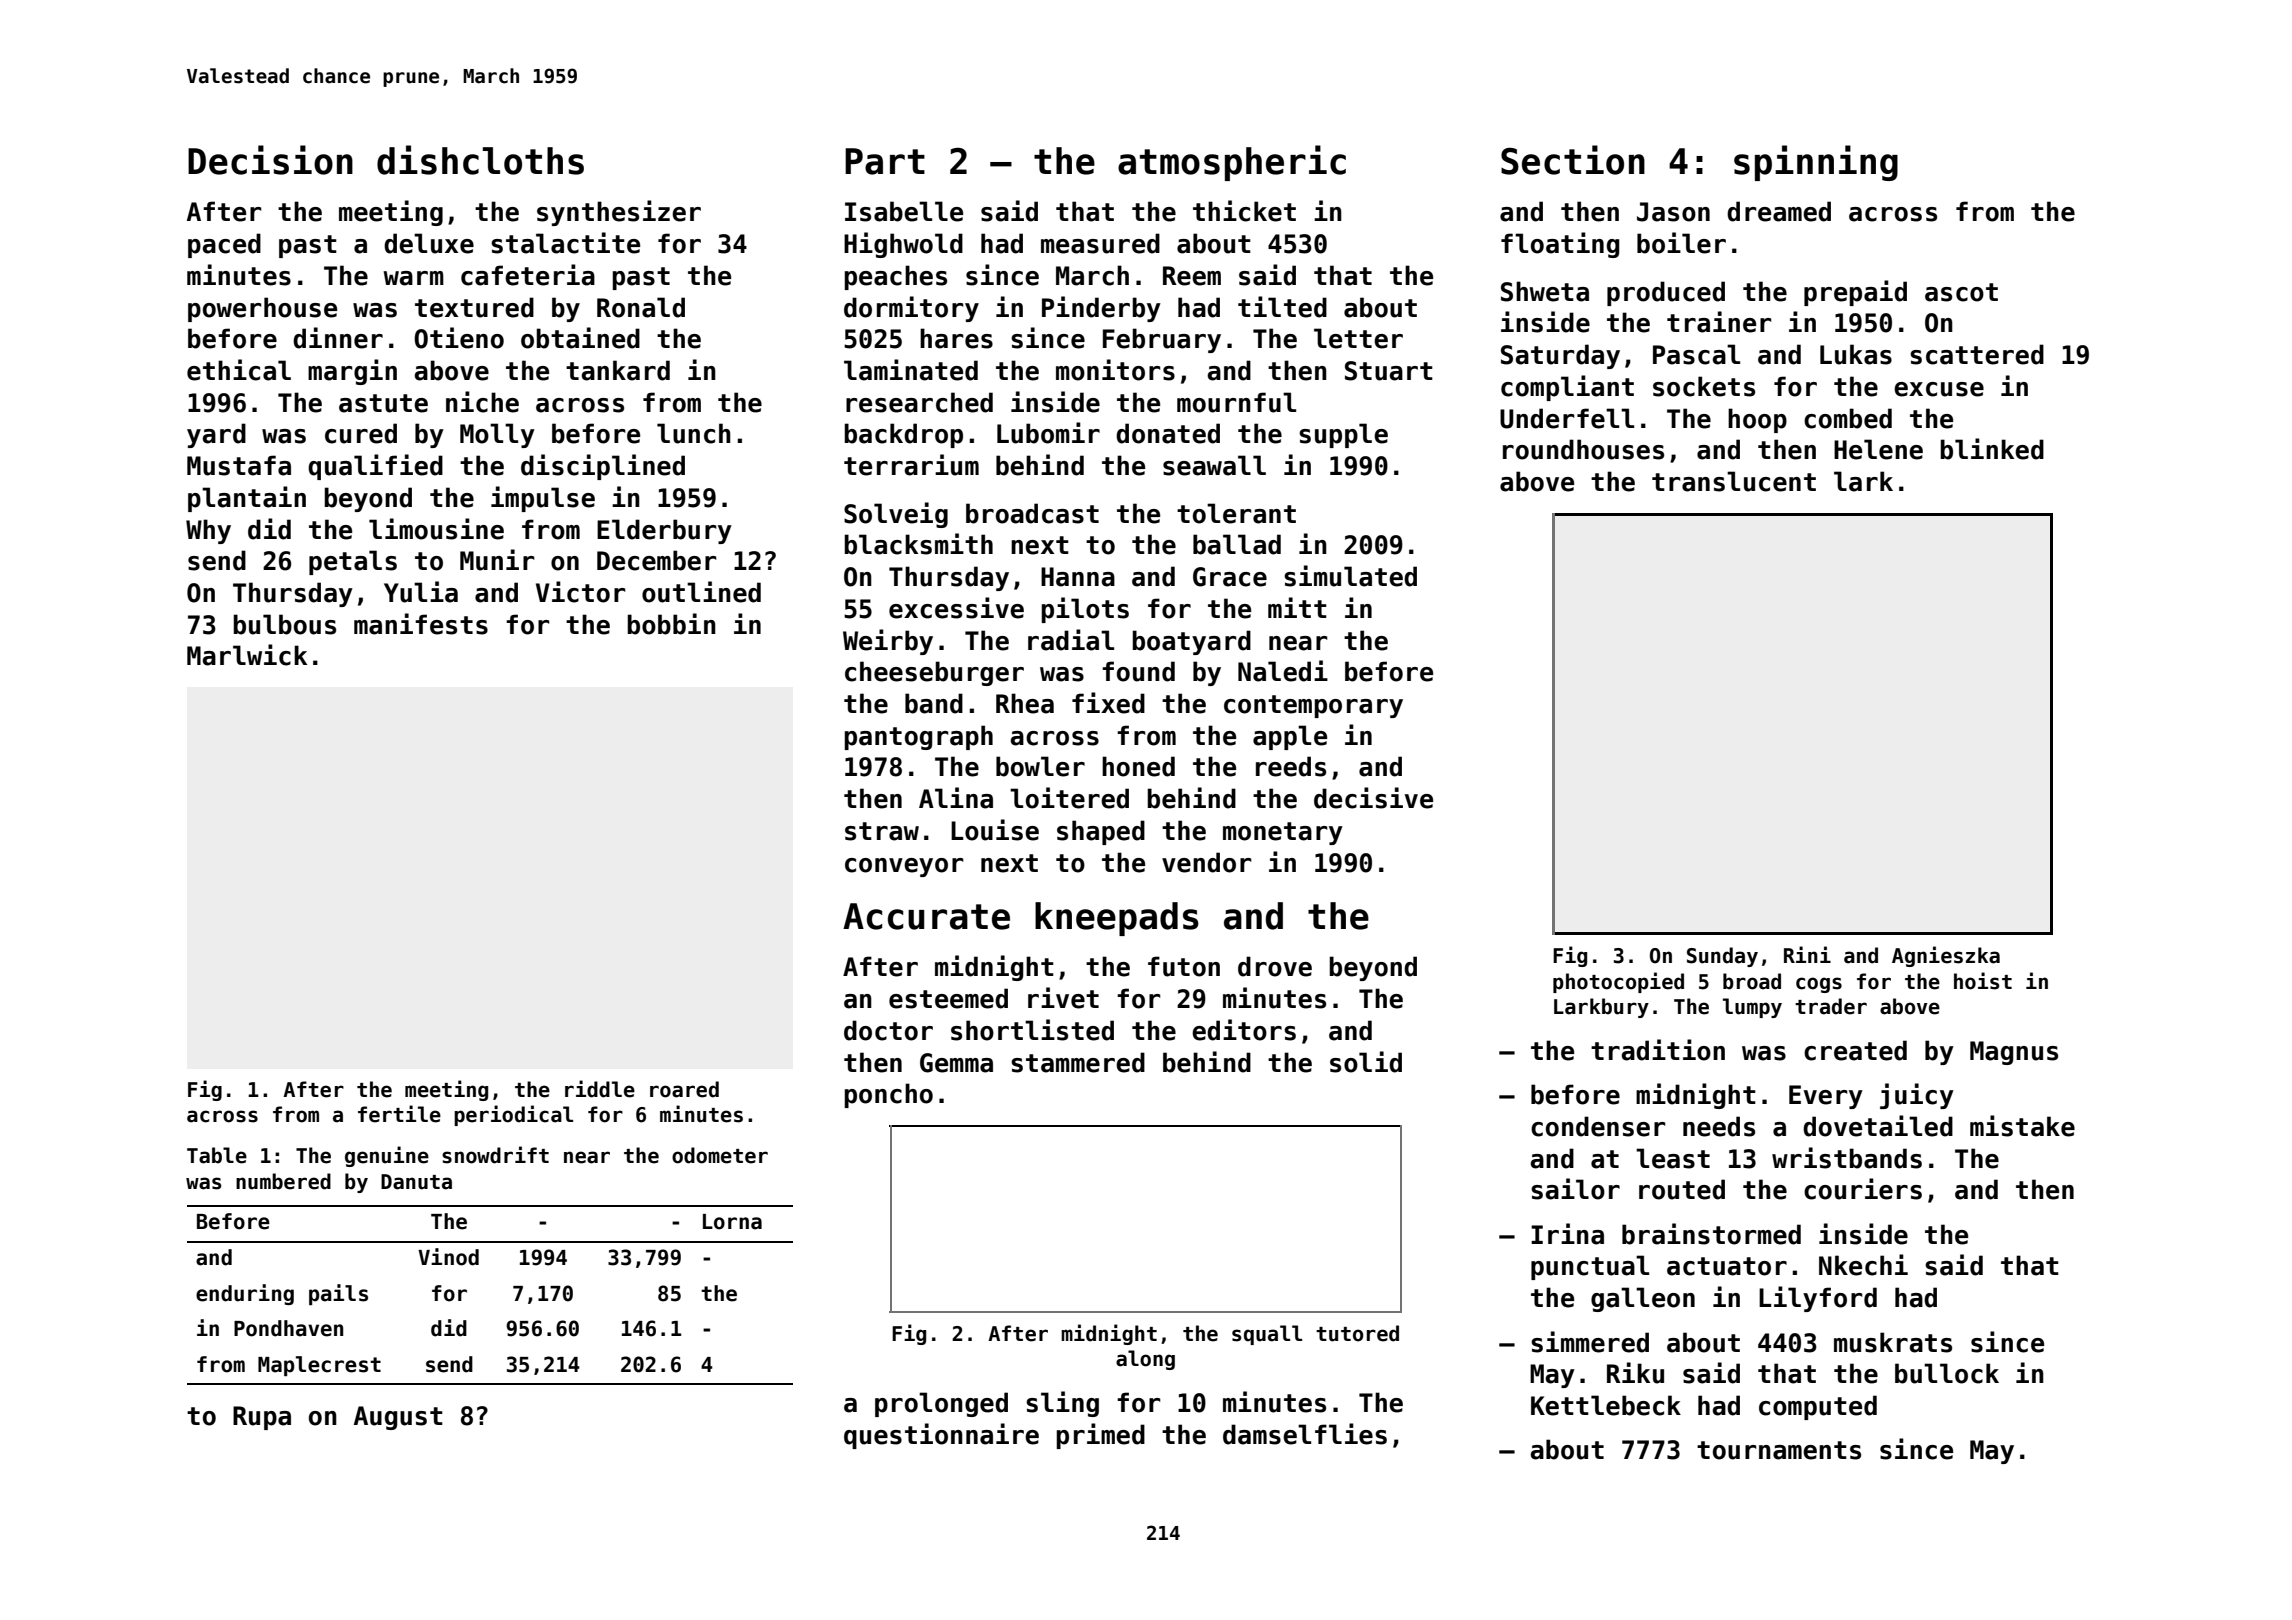 The height and width of the page is (1620, 2292). Describe the element at coordinates (1946, 956) in the page. I see `Agnieszka` at that location.
